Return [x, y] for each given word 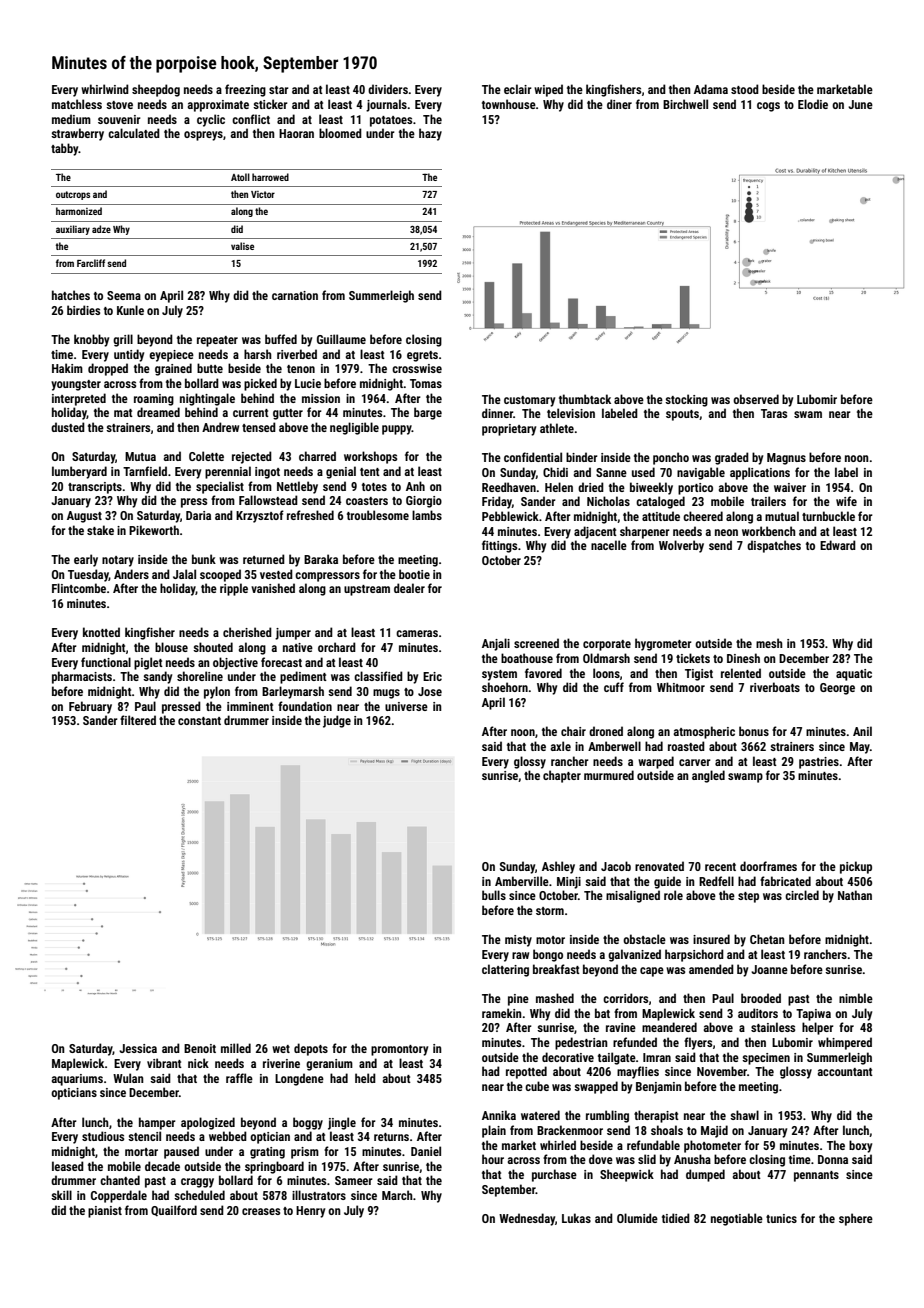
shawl [744, 1115]
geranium [329, 1065]
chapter [562, 776]
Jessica [138, 1048]
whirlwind [105, 89]
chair [573, 731]
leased [68, 1166]
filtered [138, 720]
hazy [430, 134]
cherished [247, 632]
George [837, 689]
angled [708, 776]
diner [619, 104]
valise [242, 246]
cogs [768, 107]
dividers [388, 89]
